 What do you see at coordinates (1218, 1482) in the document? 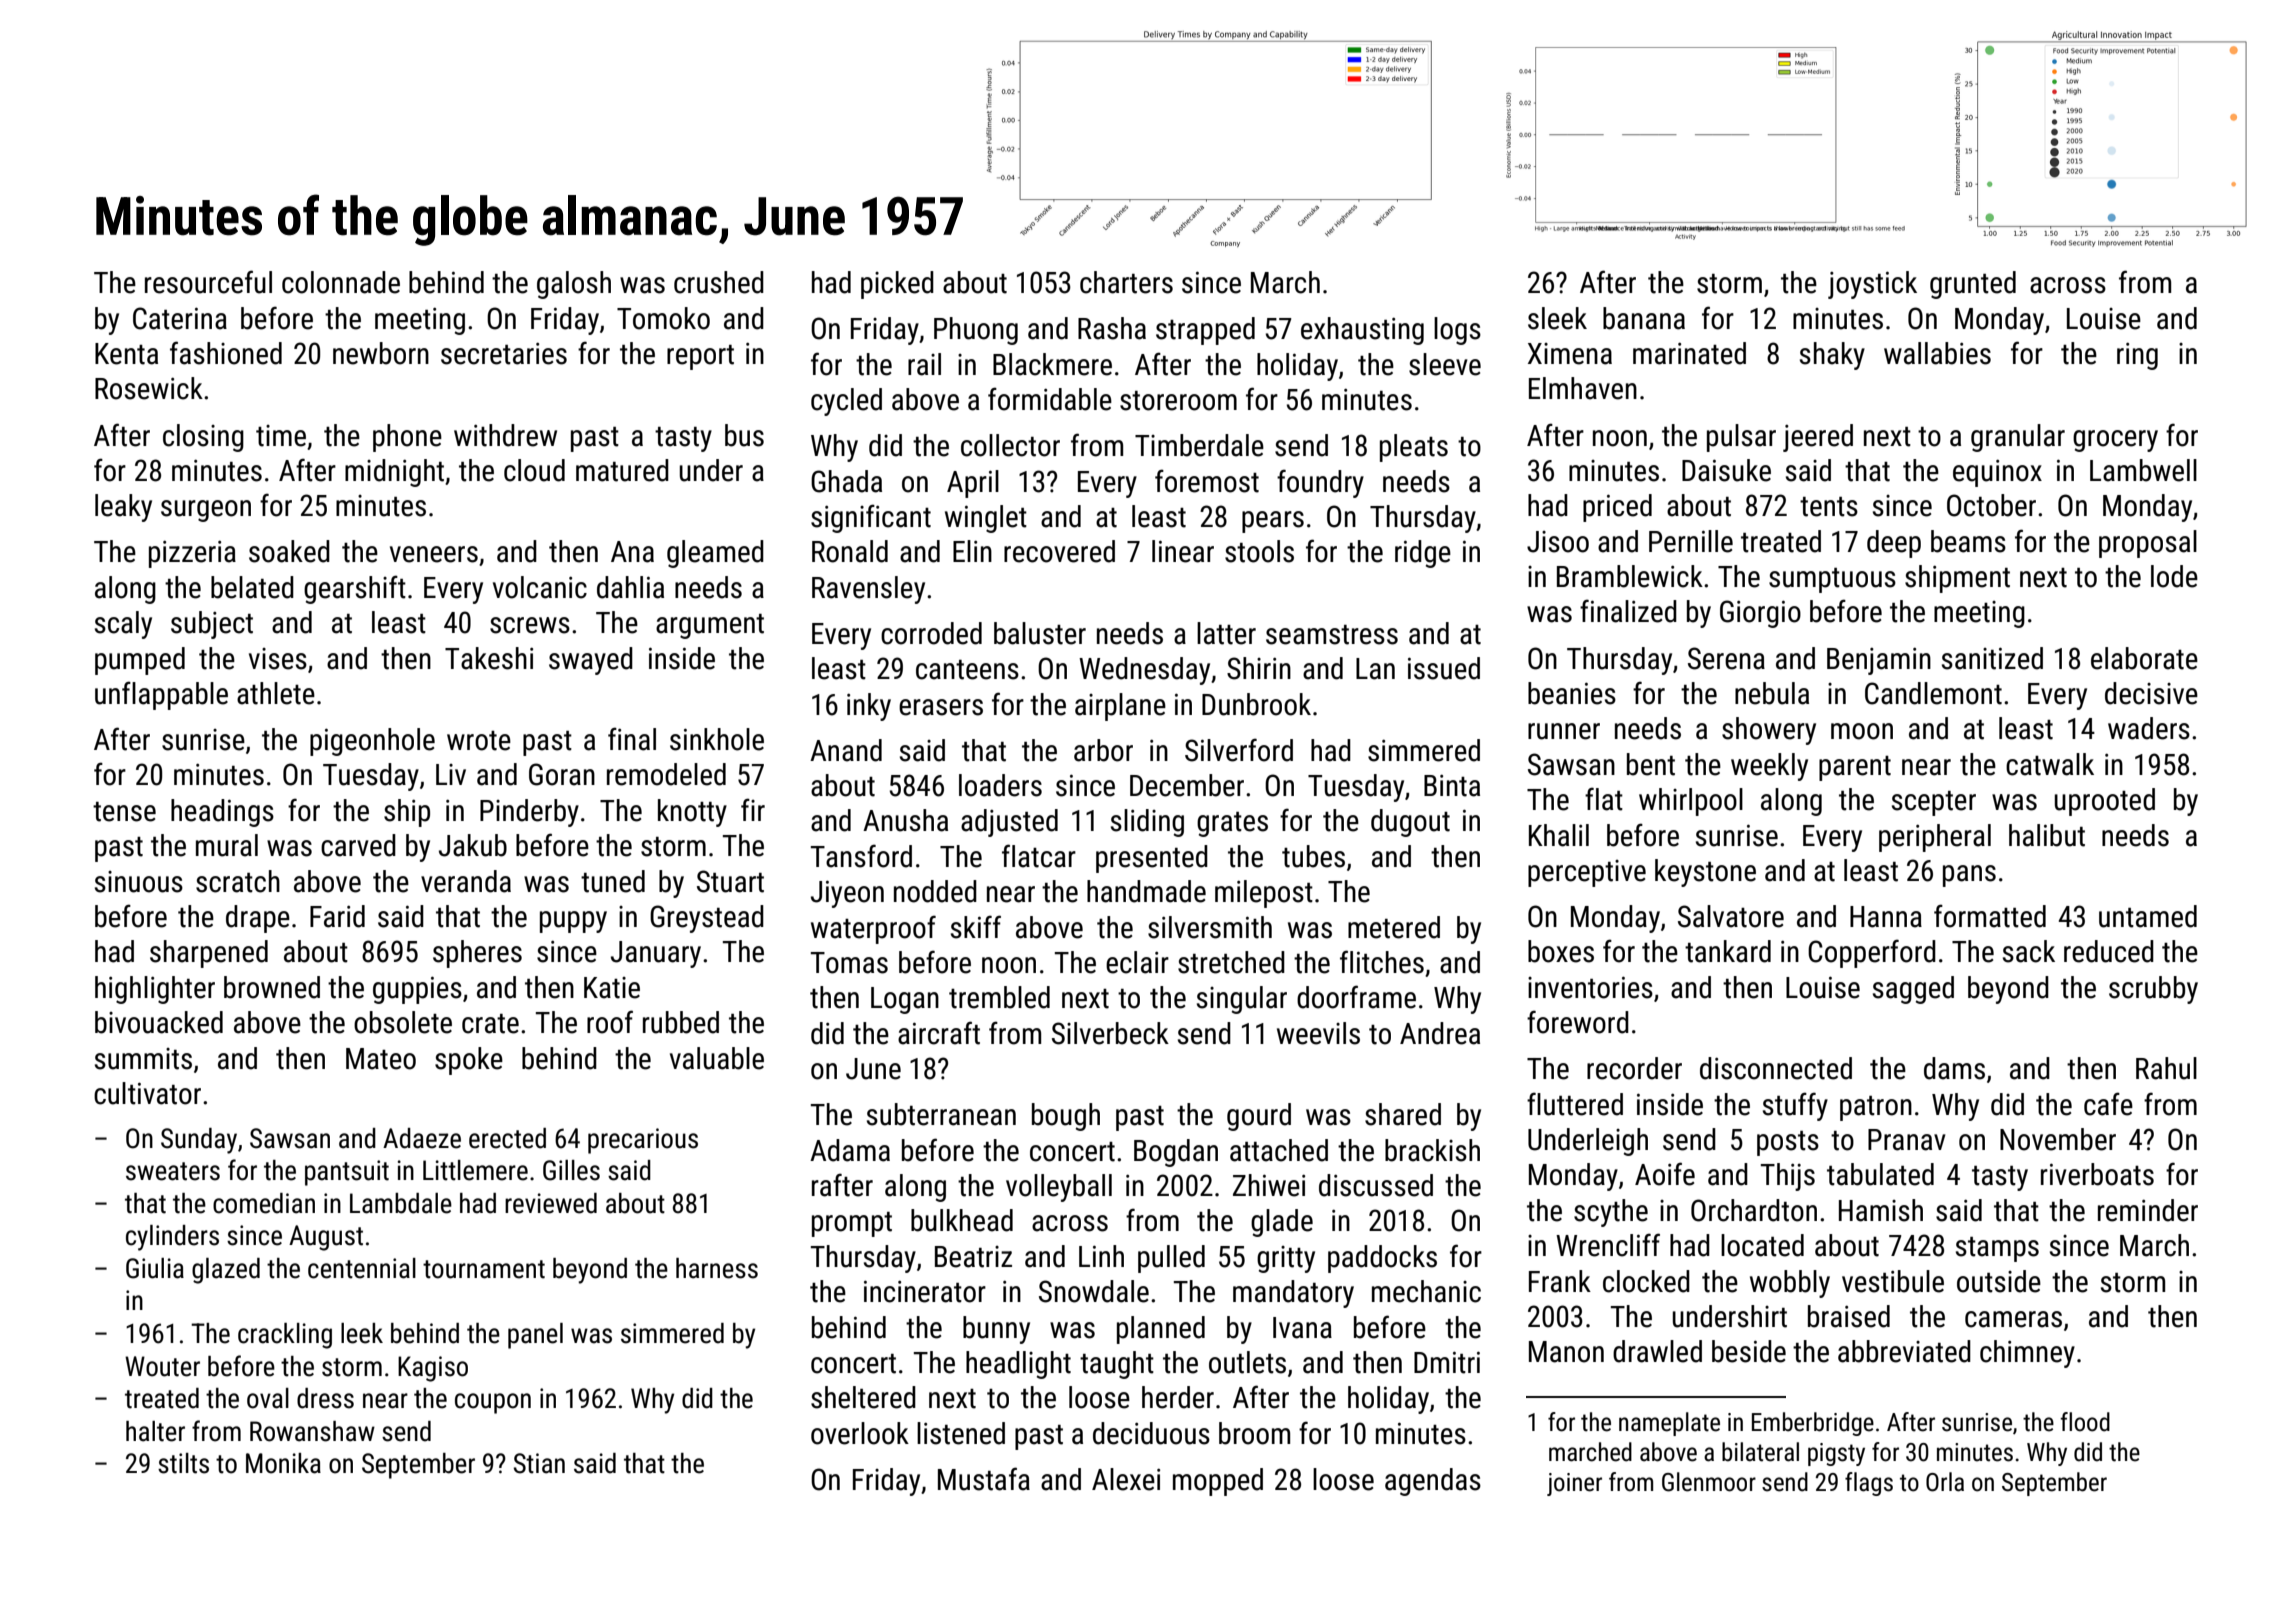
I see `mopped` at bounding box center [1218, 1482].
